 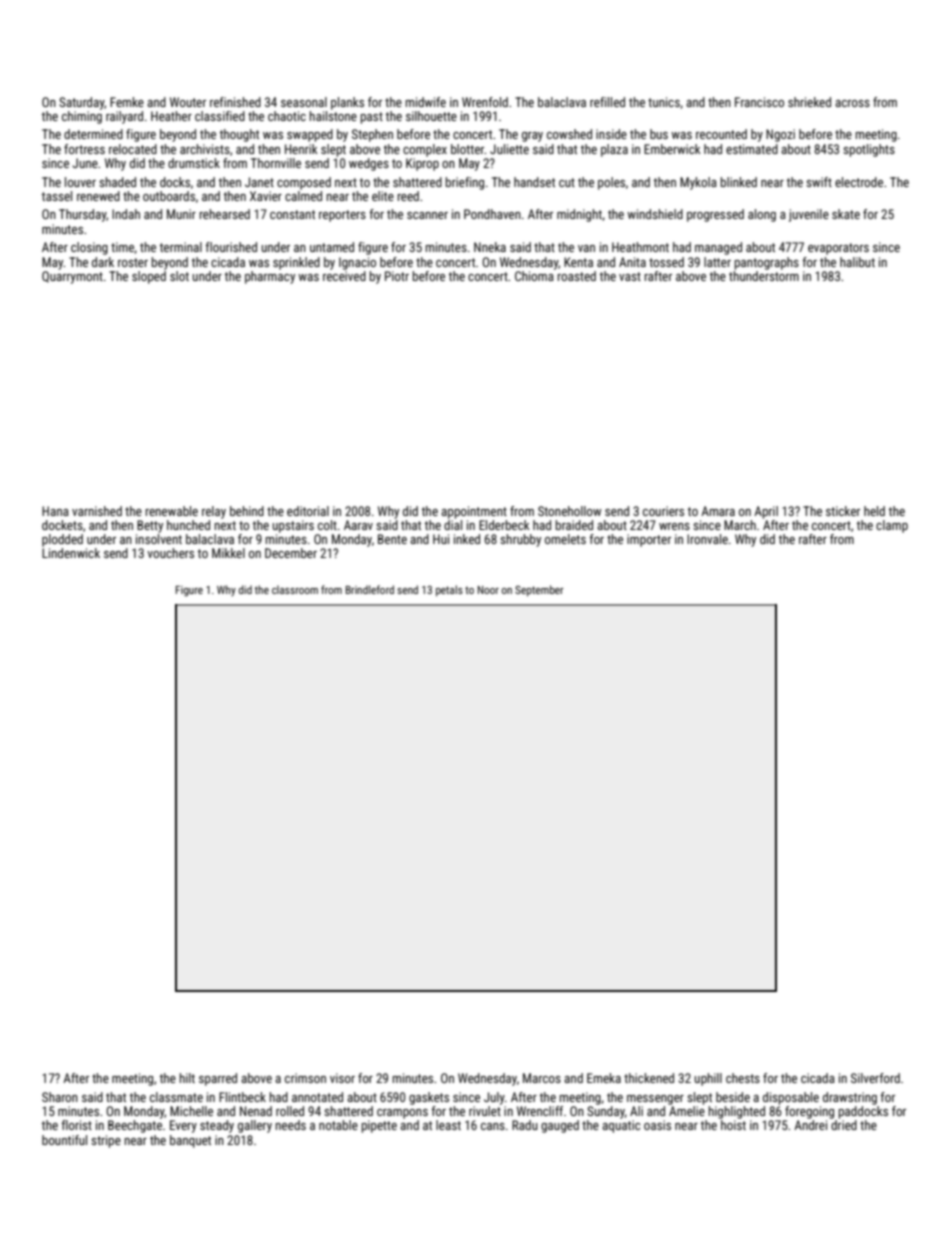 I want to click on chiming, so click(x=82, y=117).
